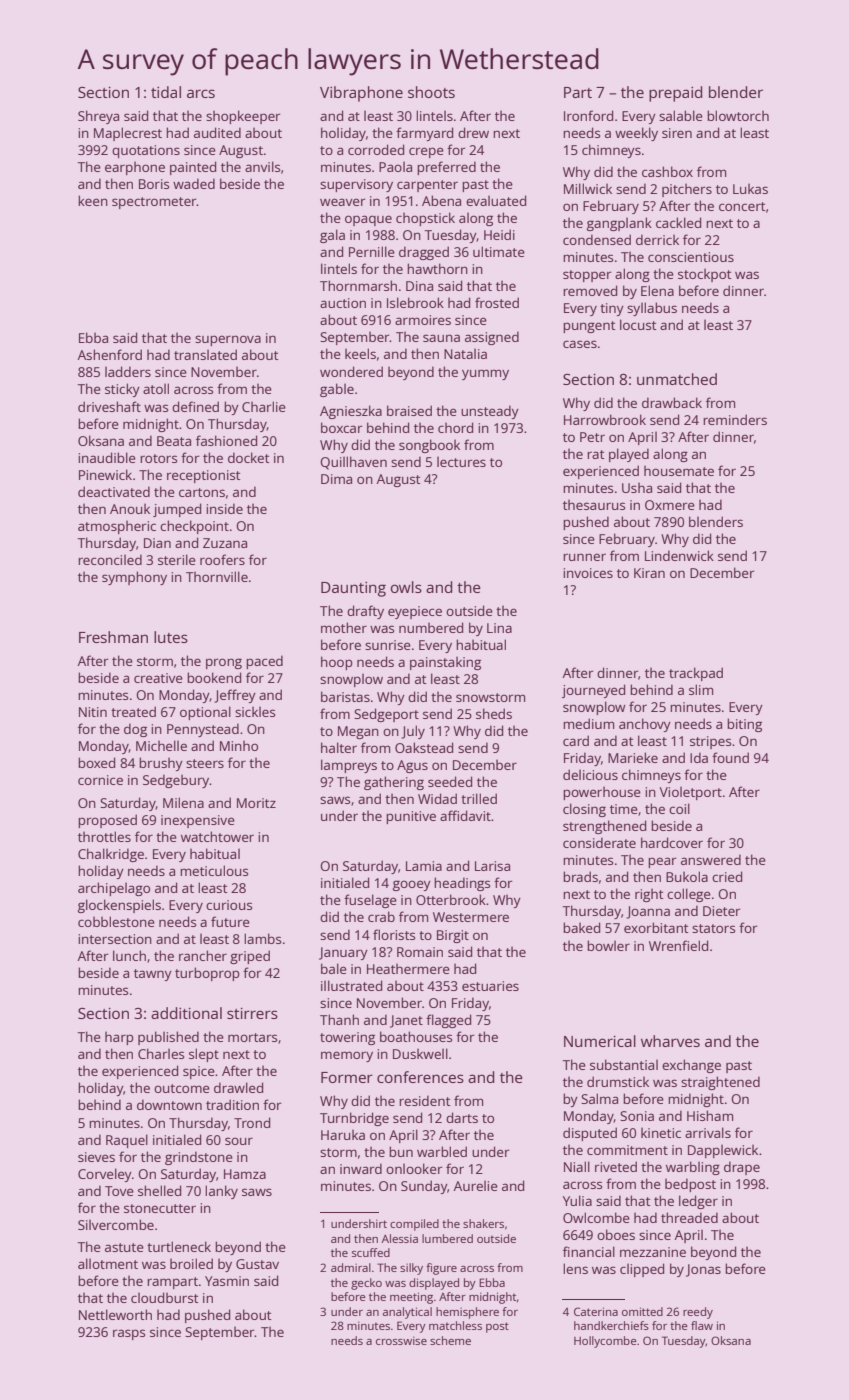  What do you see at coordinates (675, 94) in the screenshot?
I see `prepaid` at bounding box center [675, 94].
